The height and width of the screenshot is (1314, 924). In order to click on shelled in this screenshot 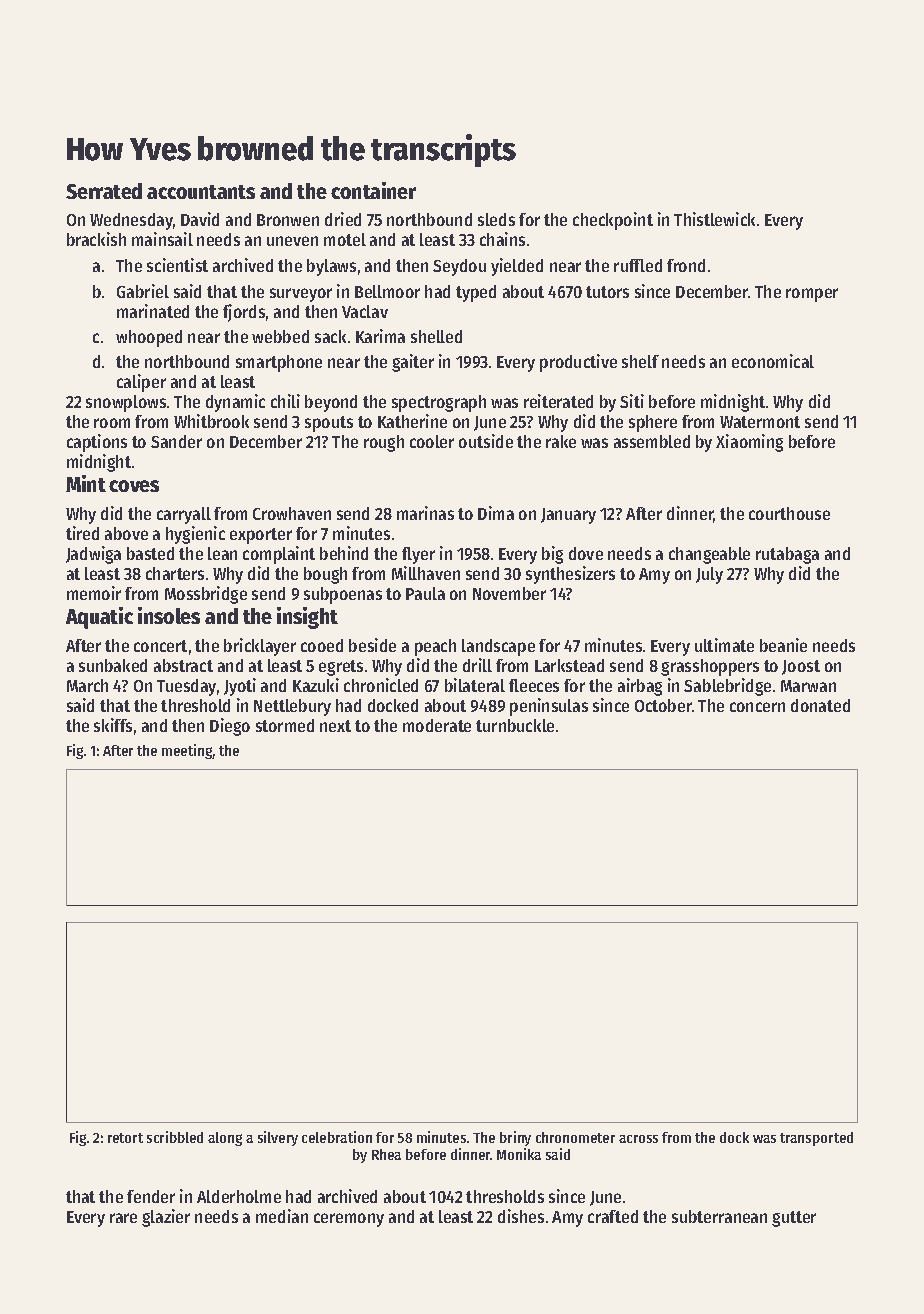, I will do `click(436, 336)`.
